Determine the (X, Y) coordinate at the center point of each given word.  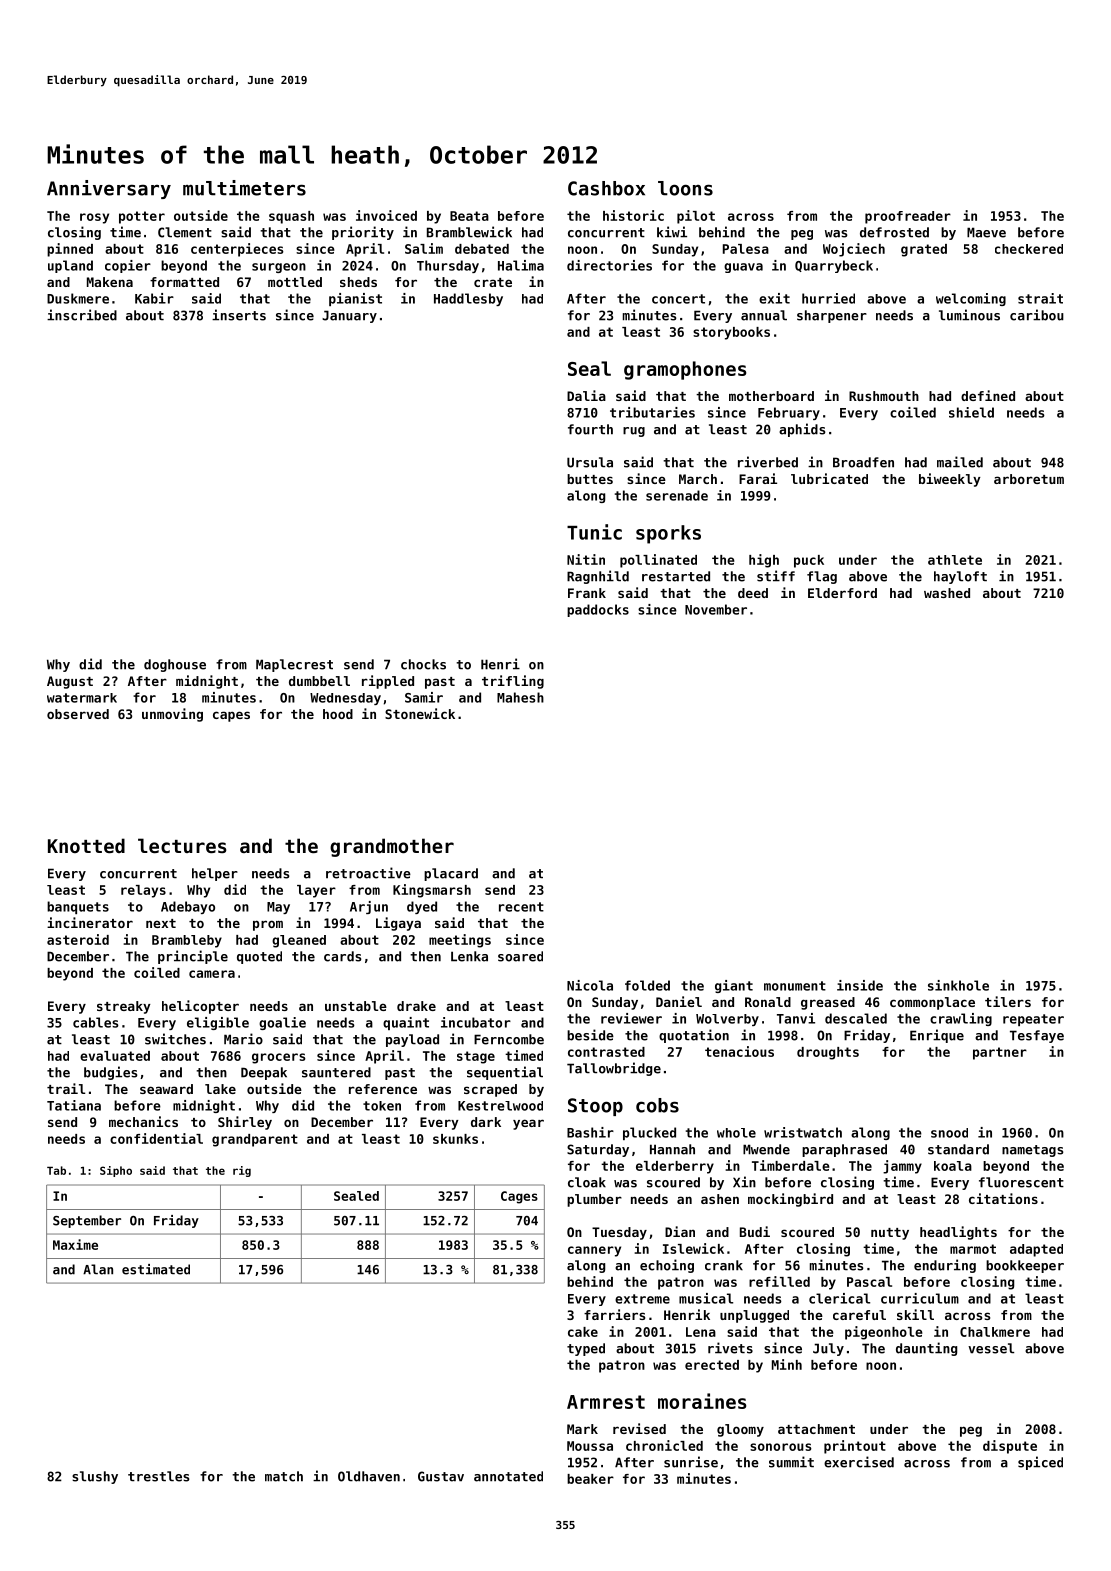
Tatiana (74, 1105)
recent (521, 907)
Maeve (986, 232)
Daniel (679, 1001)
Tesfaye (1037, 1036)
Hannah (672, 1149)
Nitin (586, 559)
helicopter (200, 1007)
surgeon (279, 268)
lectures (182, 845)
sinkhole (958, 985)
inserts (239, 315)
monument (795, 986)
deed (753, 593)
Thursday (448, 266)
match (284, 1476)
